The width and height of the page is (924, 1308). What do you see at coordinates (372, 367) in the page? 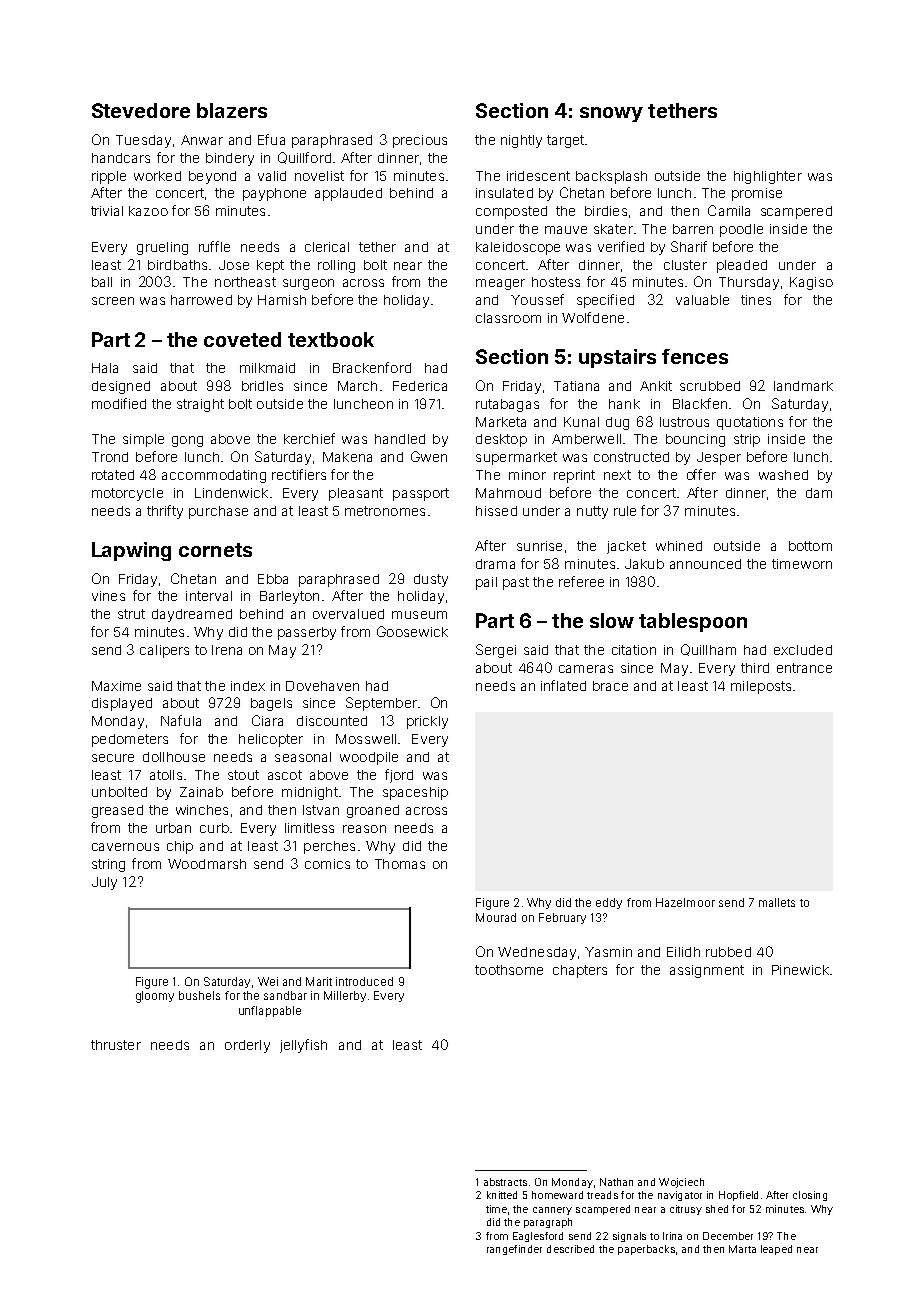
I see `Brackenford` at bounding box center [372, 367].
